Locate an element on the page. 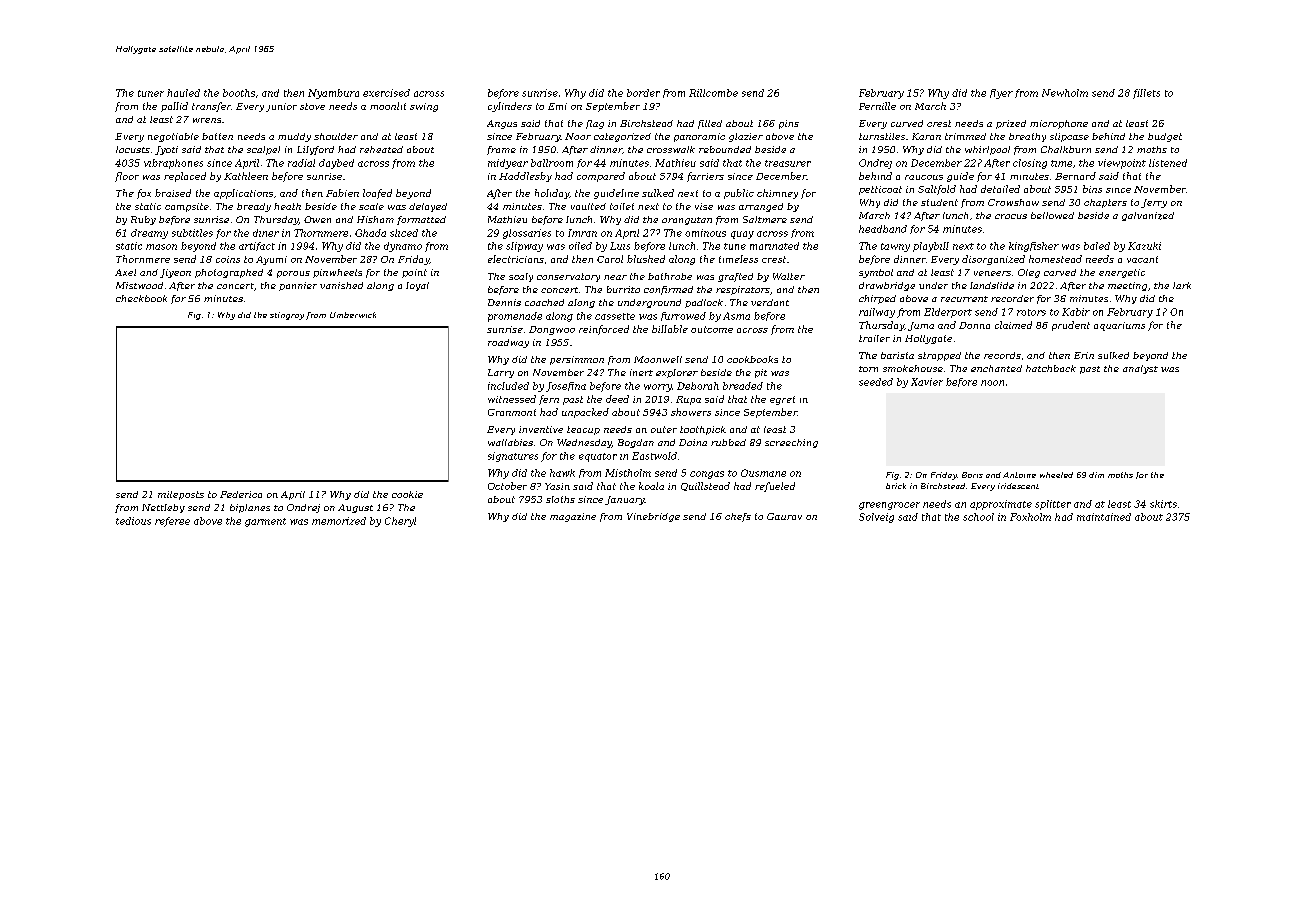 This page has height=924, width=1308. furrowed is located at coordinates (683, 316).
